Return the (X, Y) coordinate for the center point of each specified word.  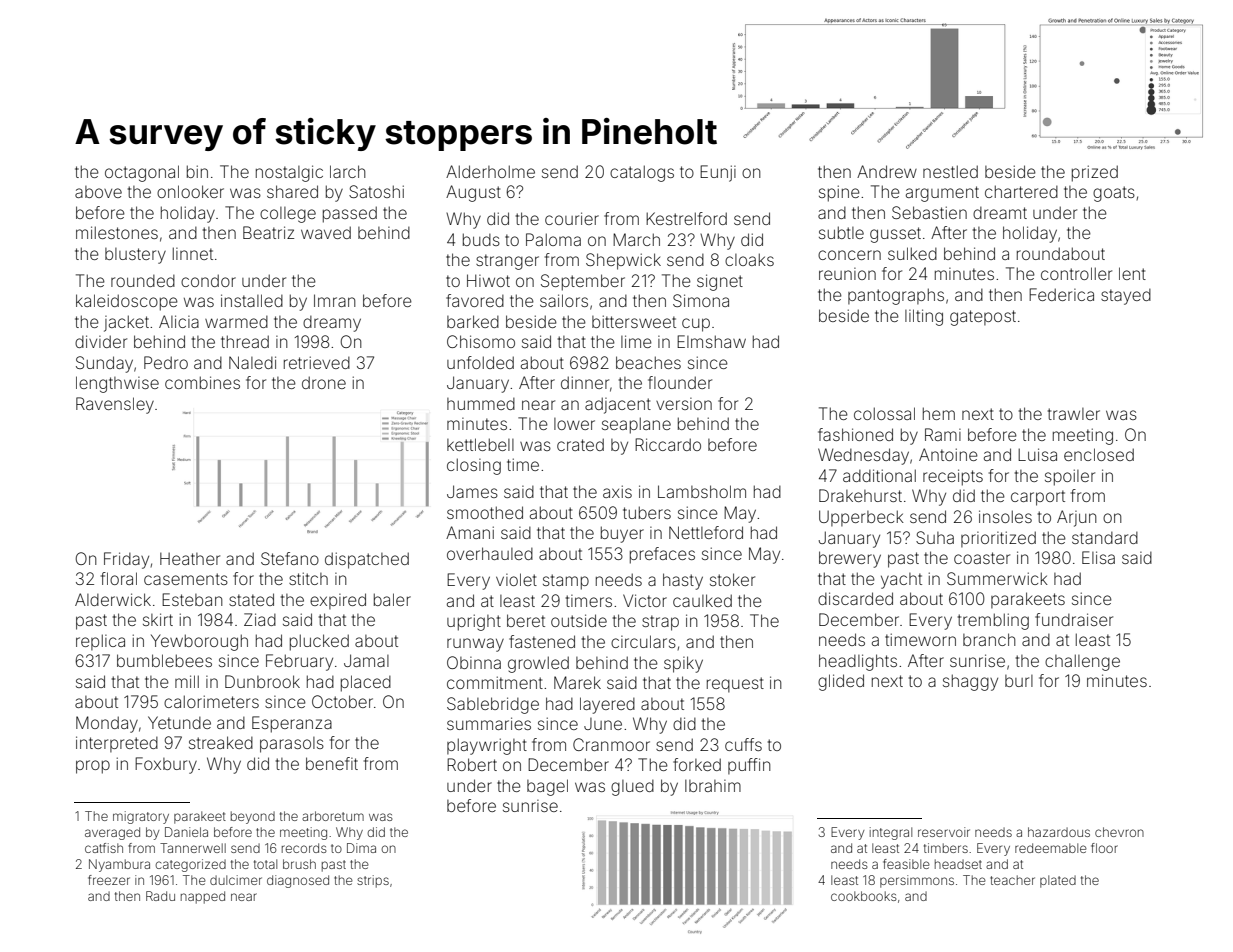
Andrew (887, 171)
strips (373, 881)
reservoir (944, 832)
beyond (253, 817)
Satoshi (376, 191)
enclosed (1099, 454)
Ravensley (115, 405)
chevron (1119, 832)
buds (481, 239)
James (472, 491)
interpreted (117, 744)
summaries (489, 723)
